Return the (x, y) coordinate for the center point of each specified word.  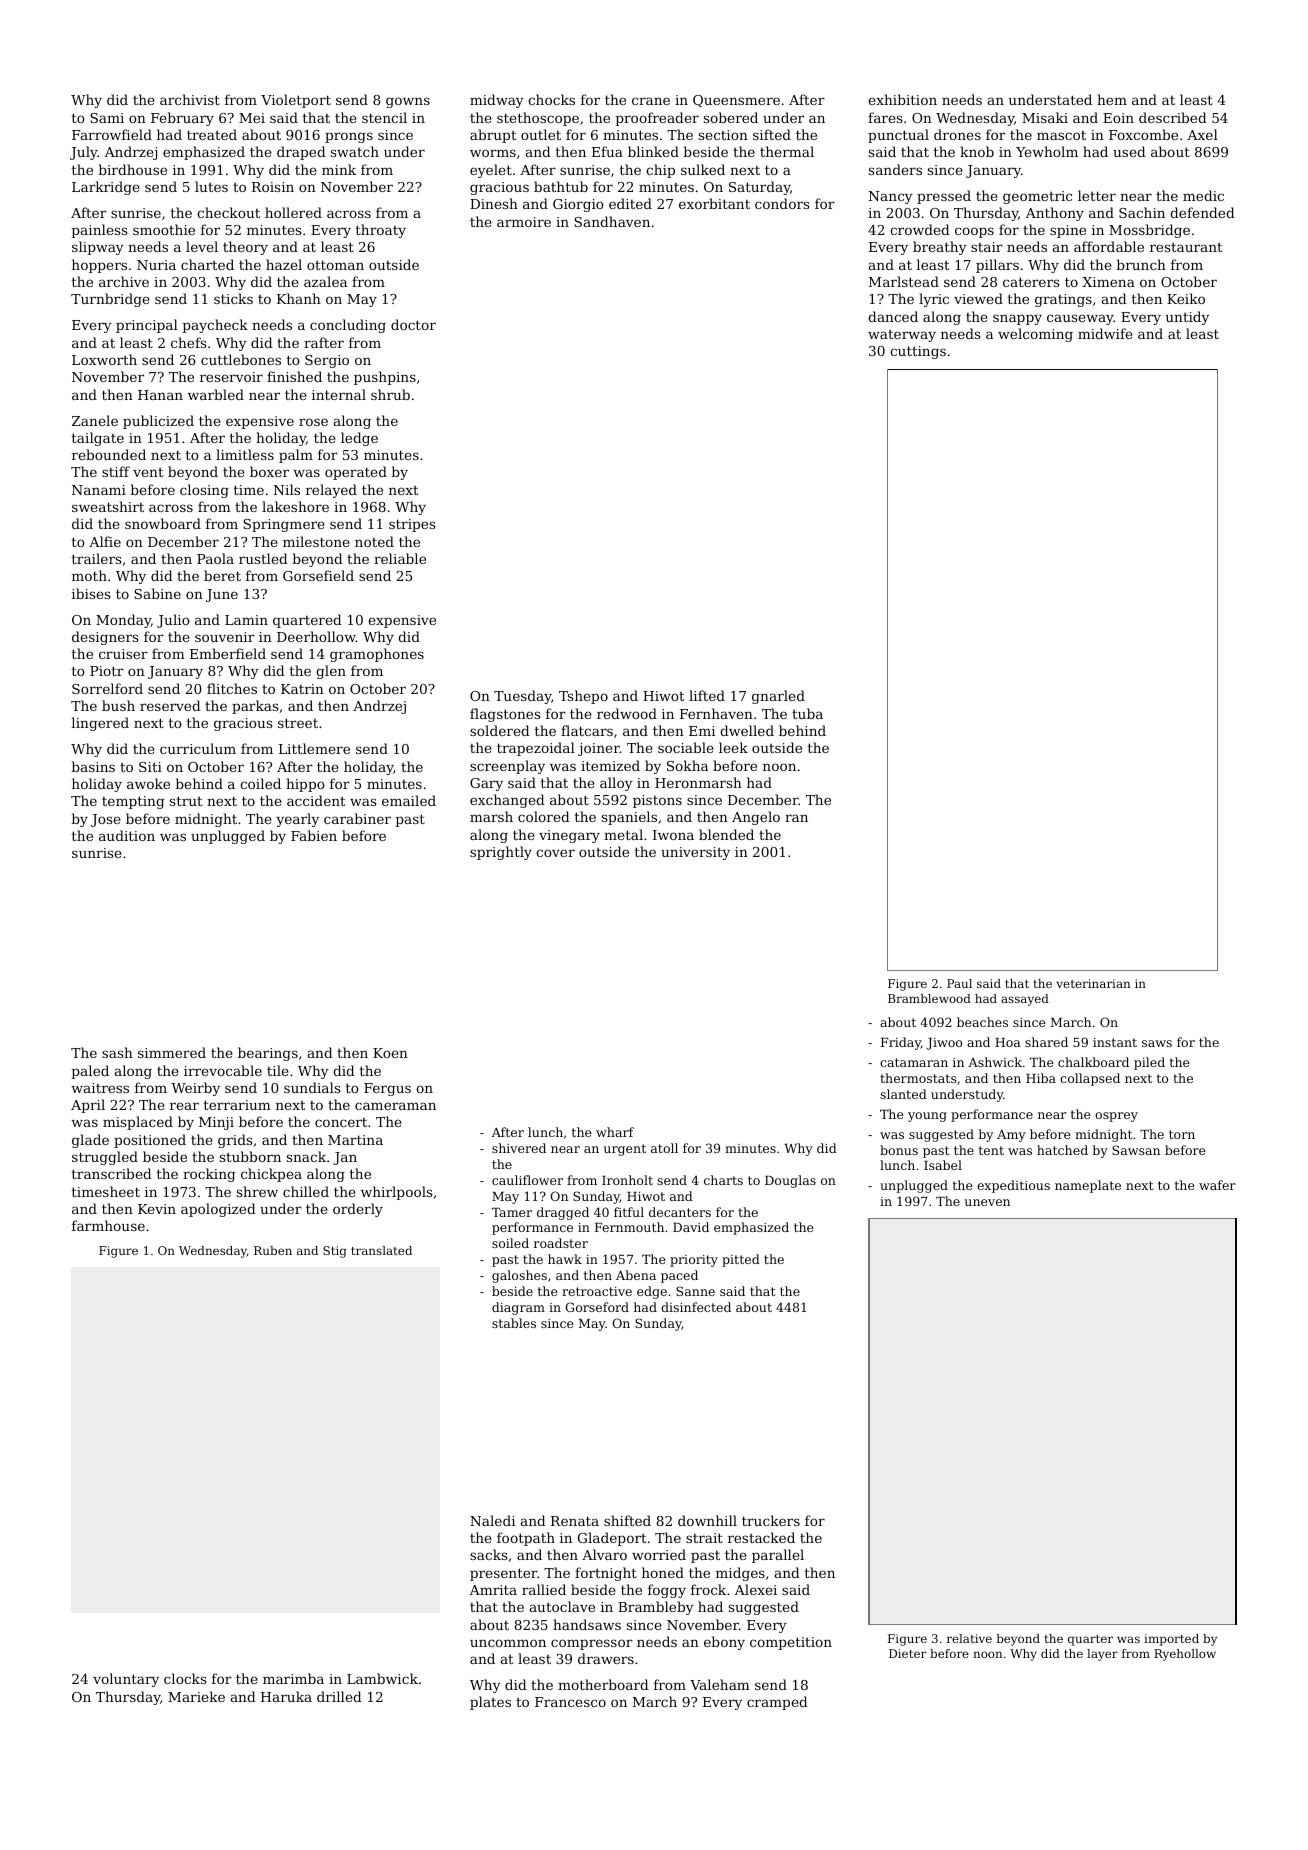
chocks (551, 99)
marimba (293, 1678)
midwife (1105, 333)
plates (490, 1703)
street (298, 723)
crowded (920, 229)
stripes (412, 525)
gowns (408, 102)
